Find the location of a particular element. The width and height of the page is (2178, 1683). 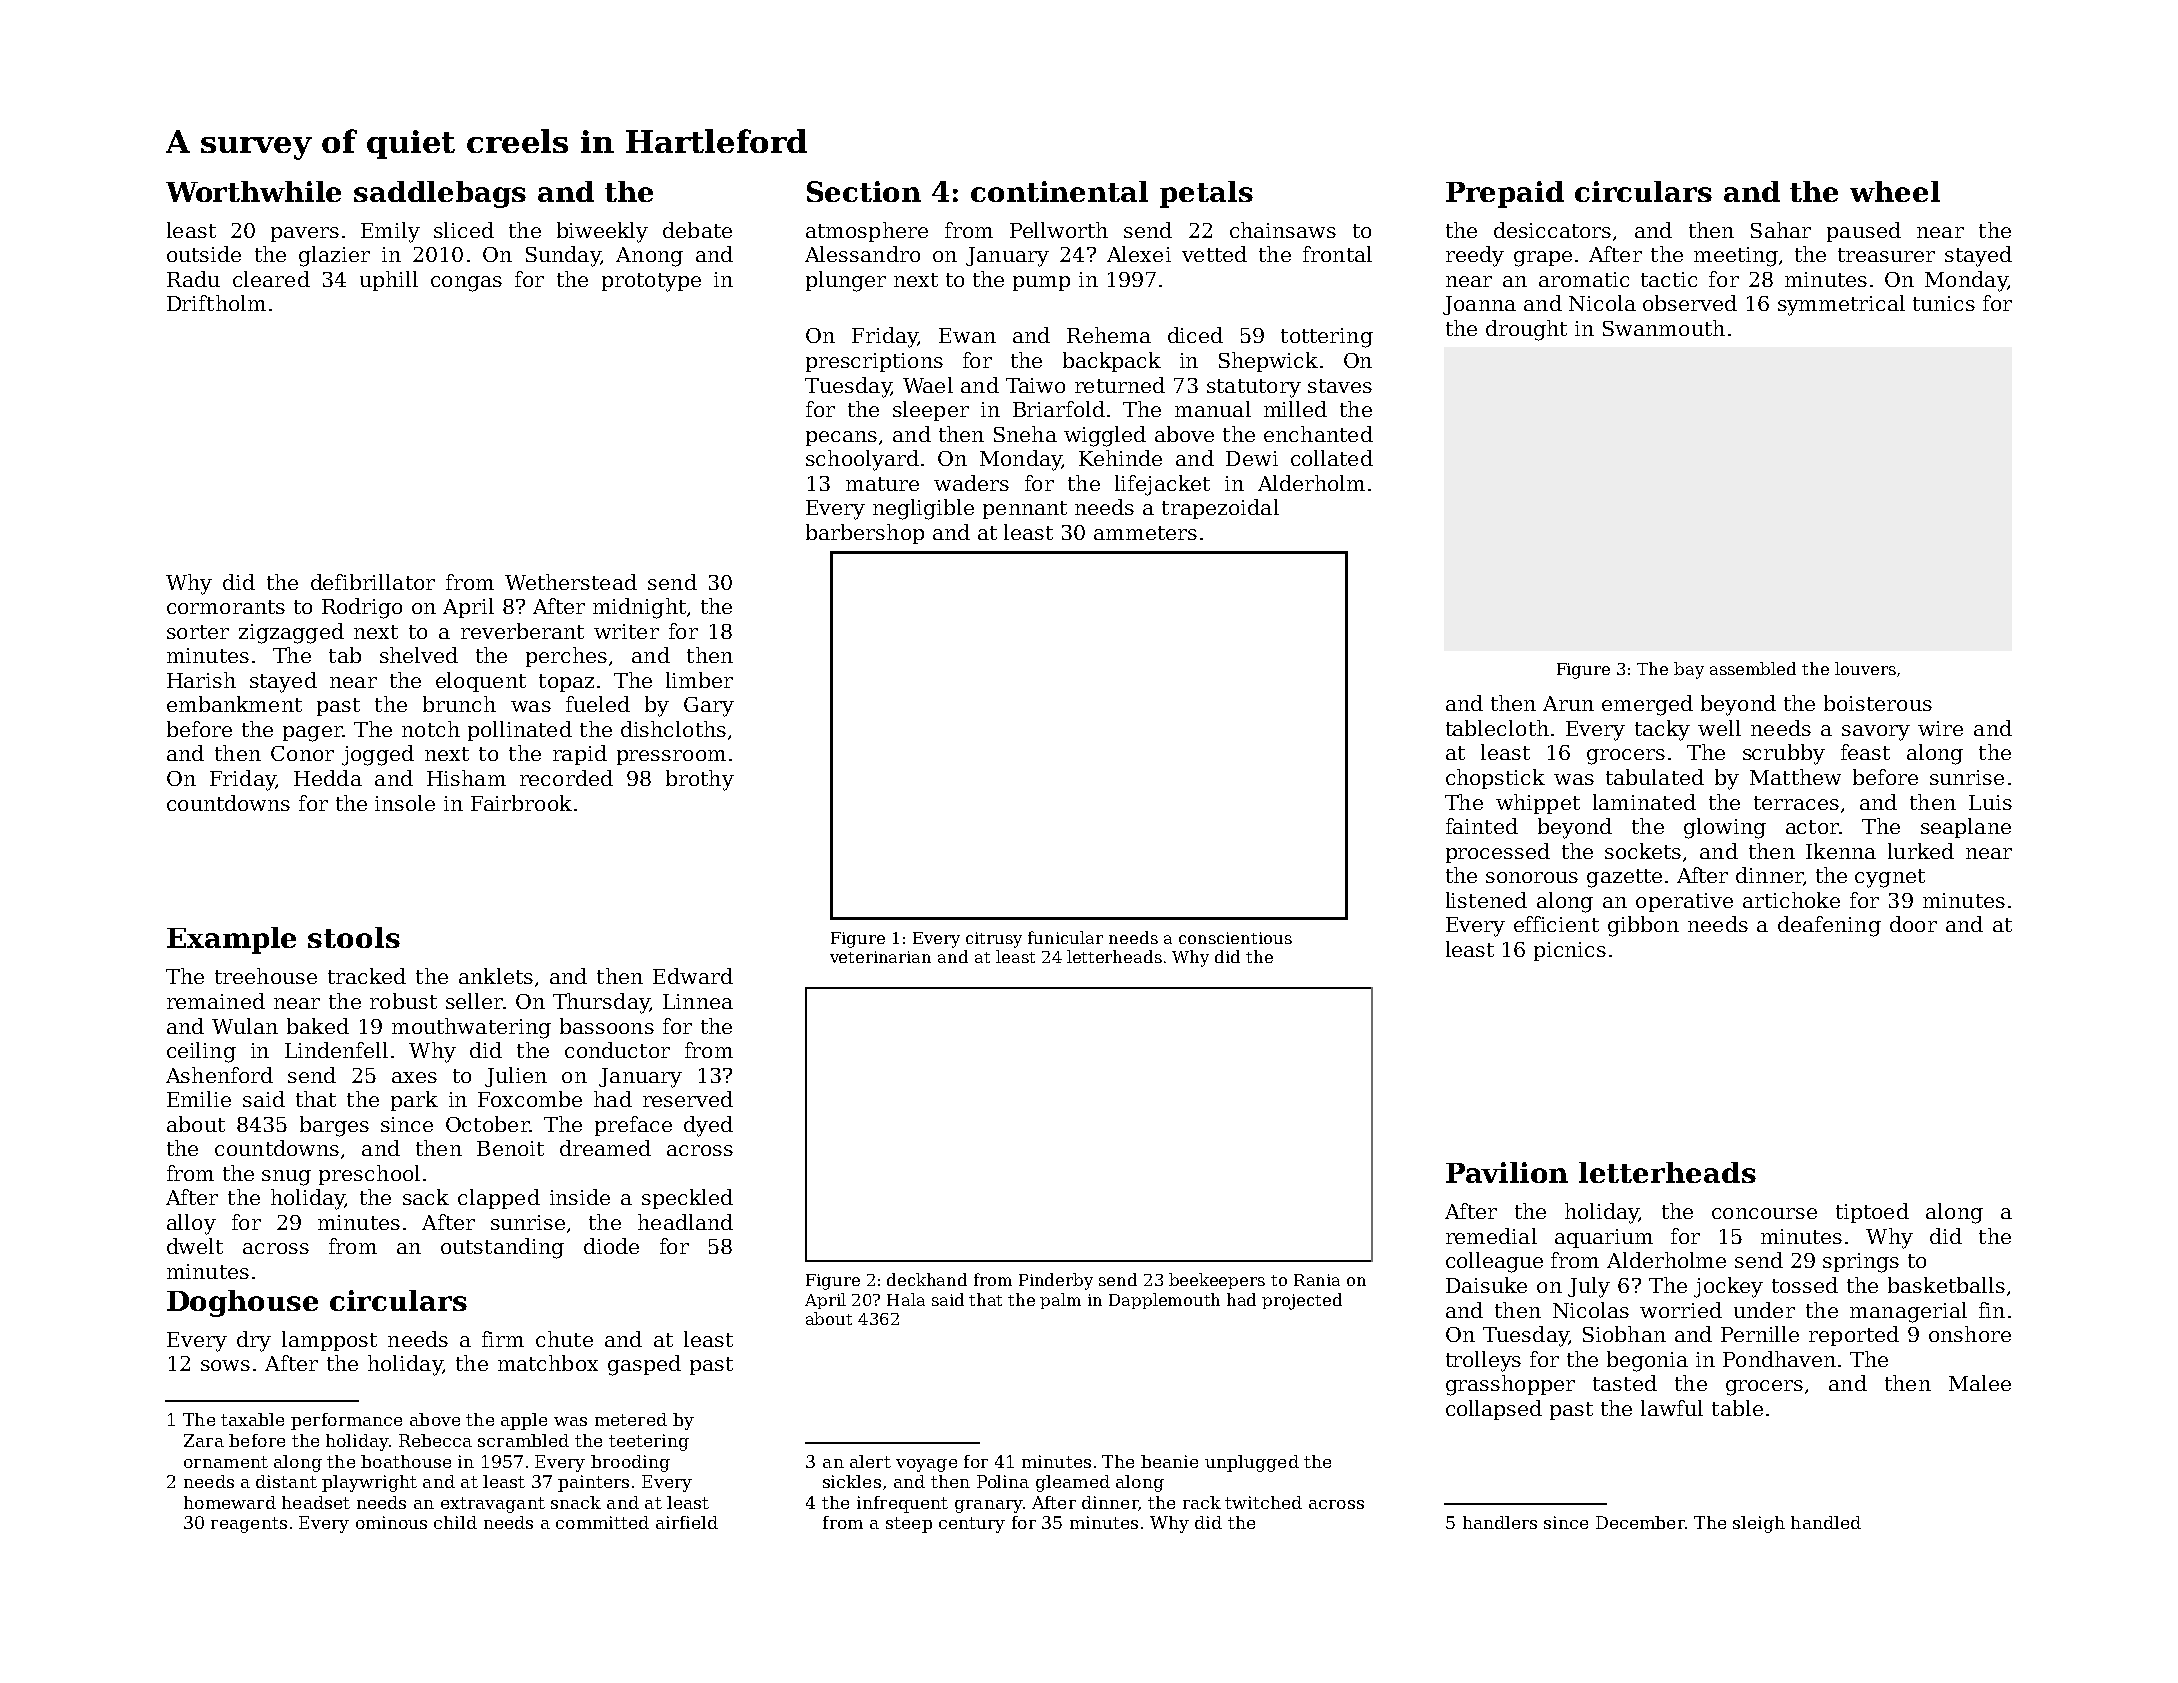

chainsaws is located at coordinates (1283, 230).
